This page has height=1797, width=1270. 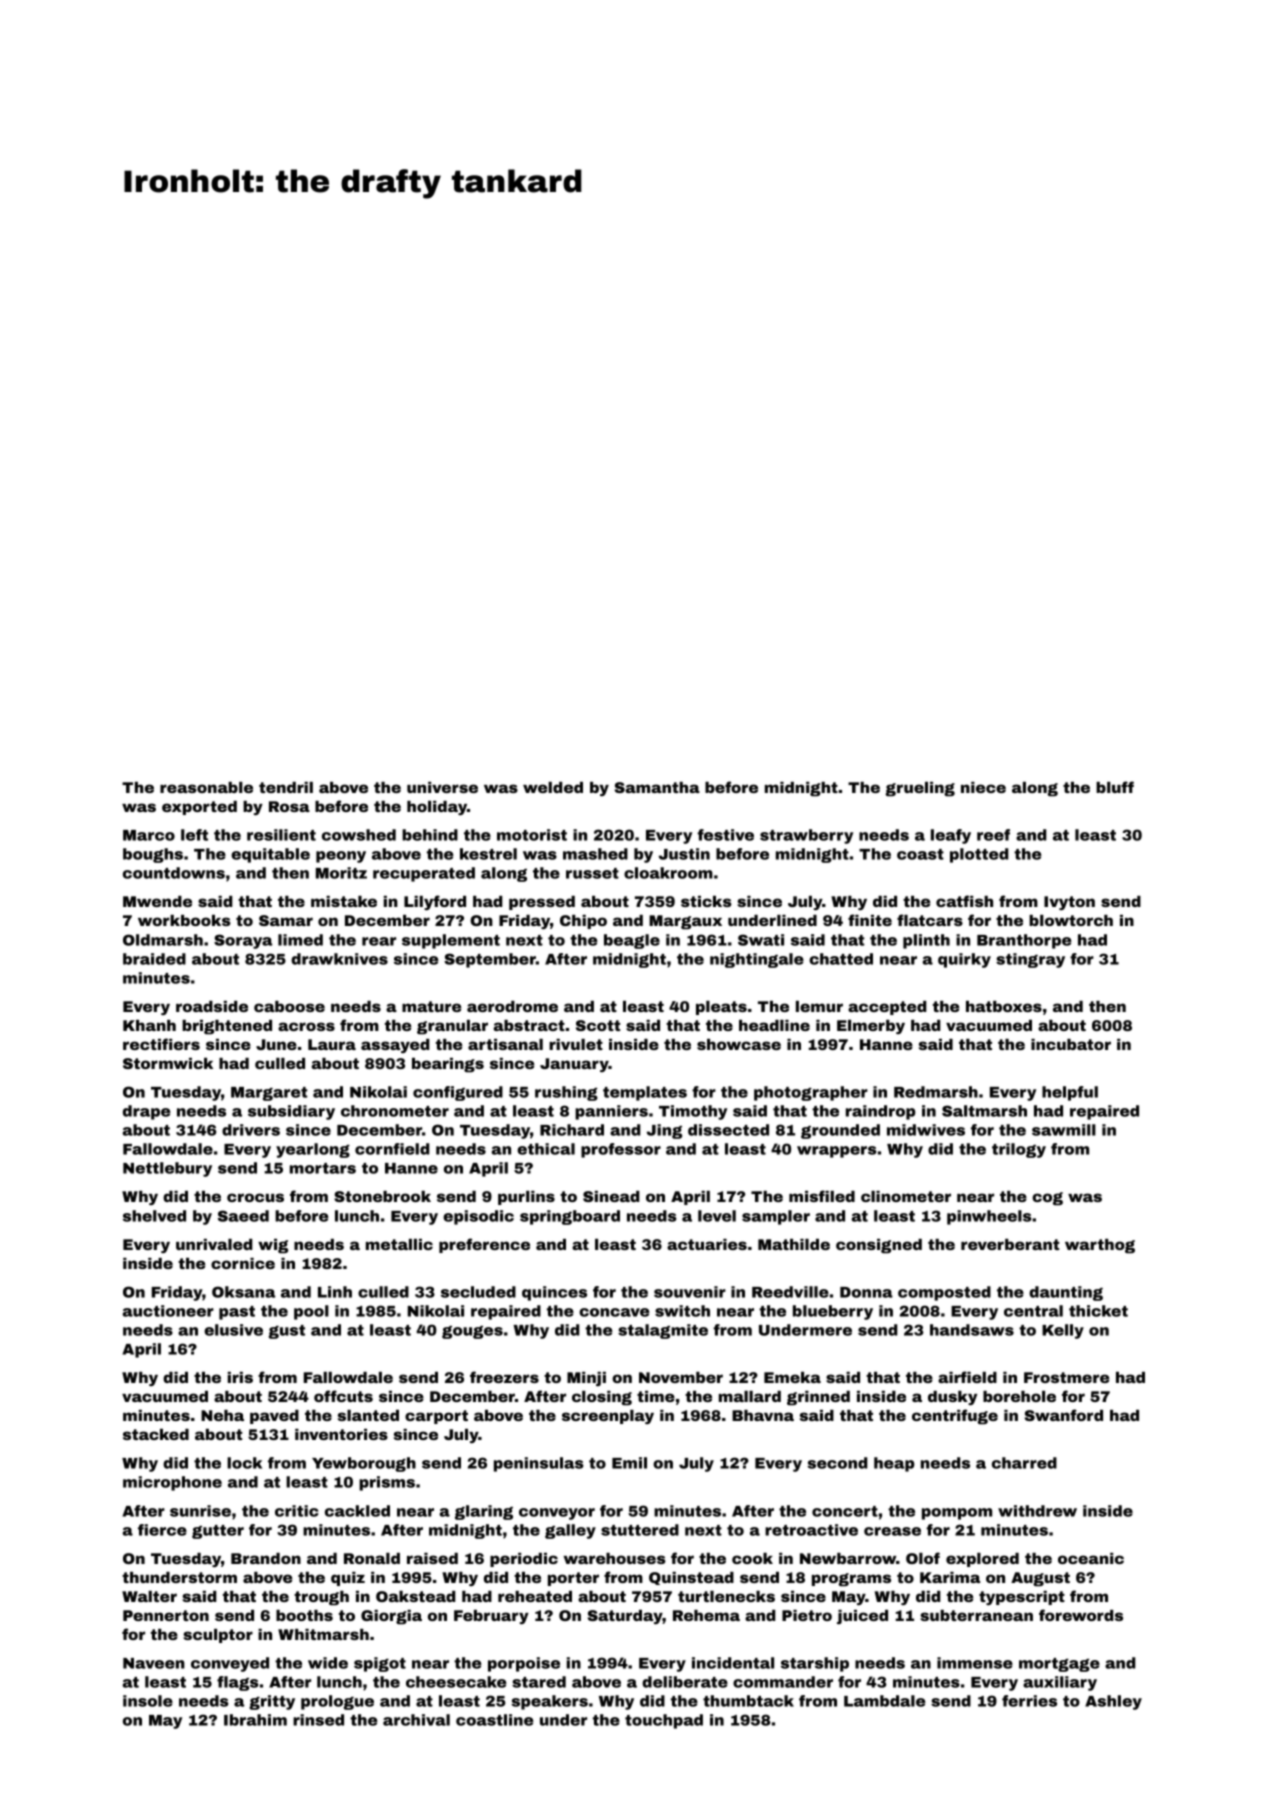 What do you see at coordinates (255, 1720) in the page?
I see `Ibrahim` at bounding box center [255, 1720].
